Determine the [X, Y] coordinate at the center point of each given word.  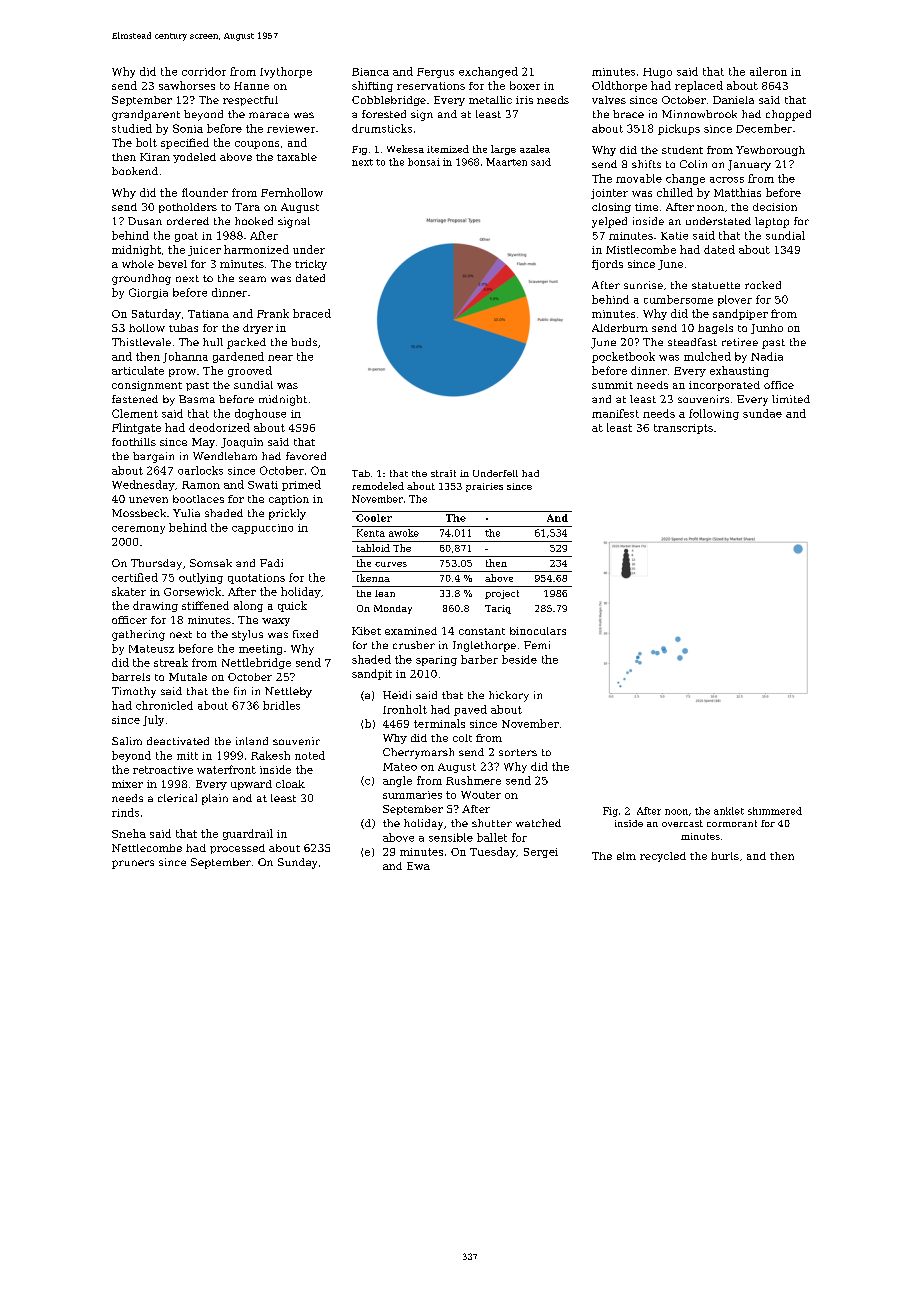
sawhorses [187, 85]
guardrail [248, 834]
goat [186, 237]
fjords [607, 265]
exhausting [739, 371]
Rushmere [473, 780]
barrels [131, 677]
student [682, 150]
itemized [448, 149]
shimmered [775, 811]
